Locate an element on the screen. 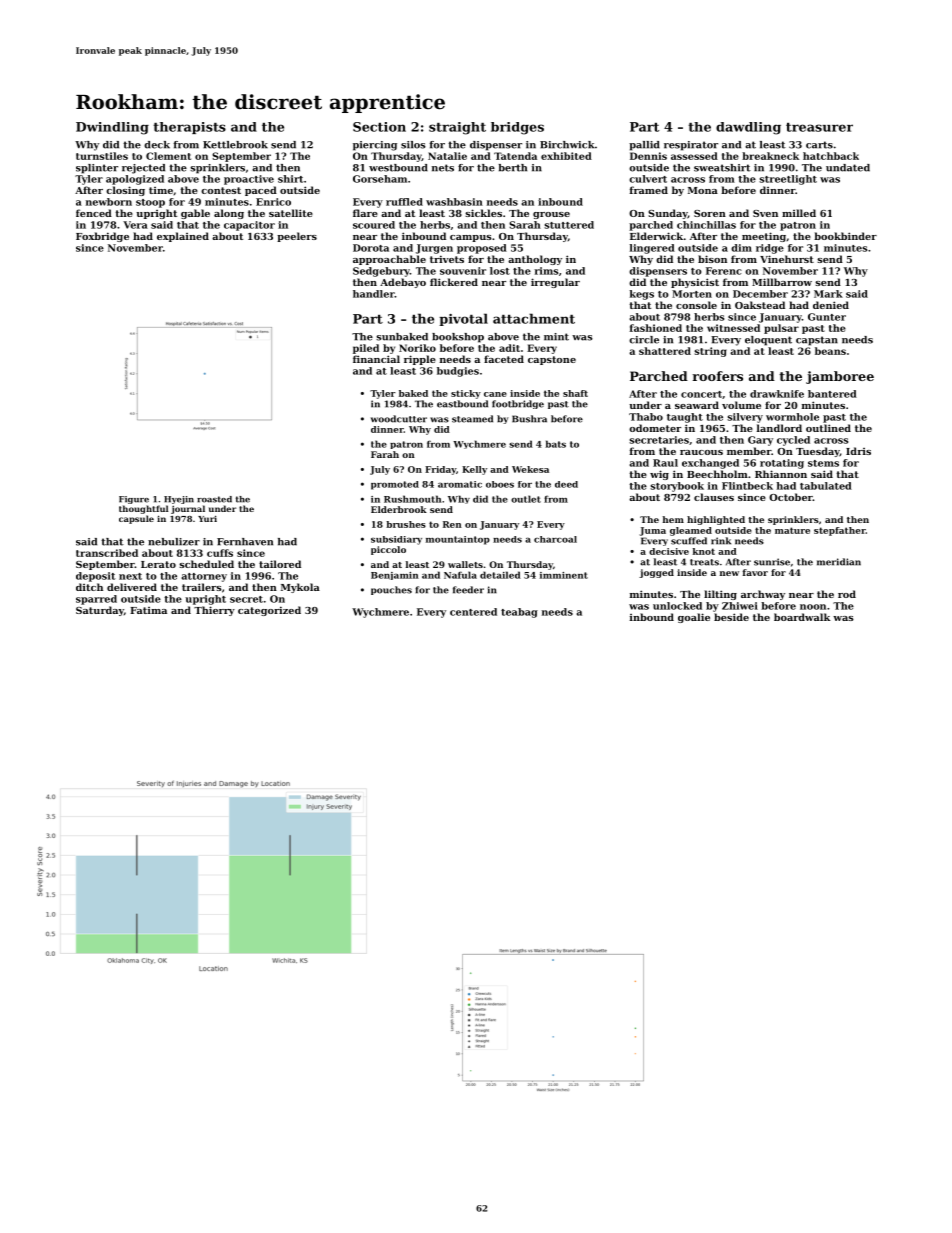 The height and width of the screenshot is (1233, 952). Kettlebrook is located at coordinates (235, 145).
